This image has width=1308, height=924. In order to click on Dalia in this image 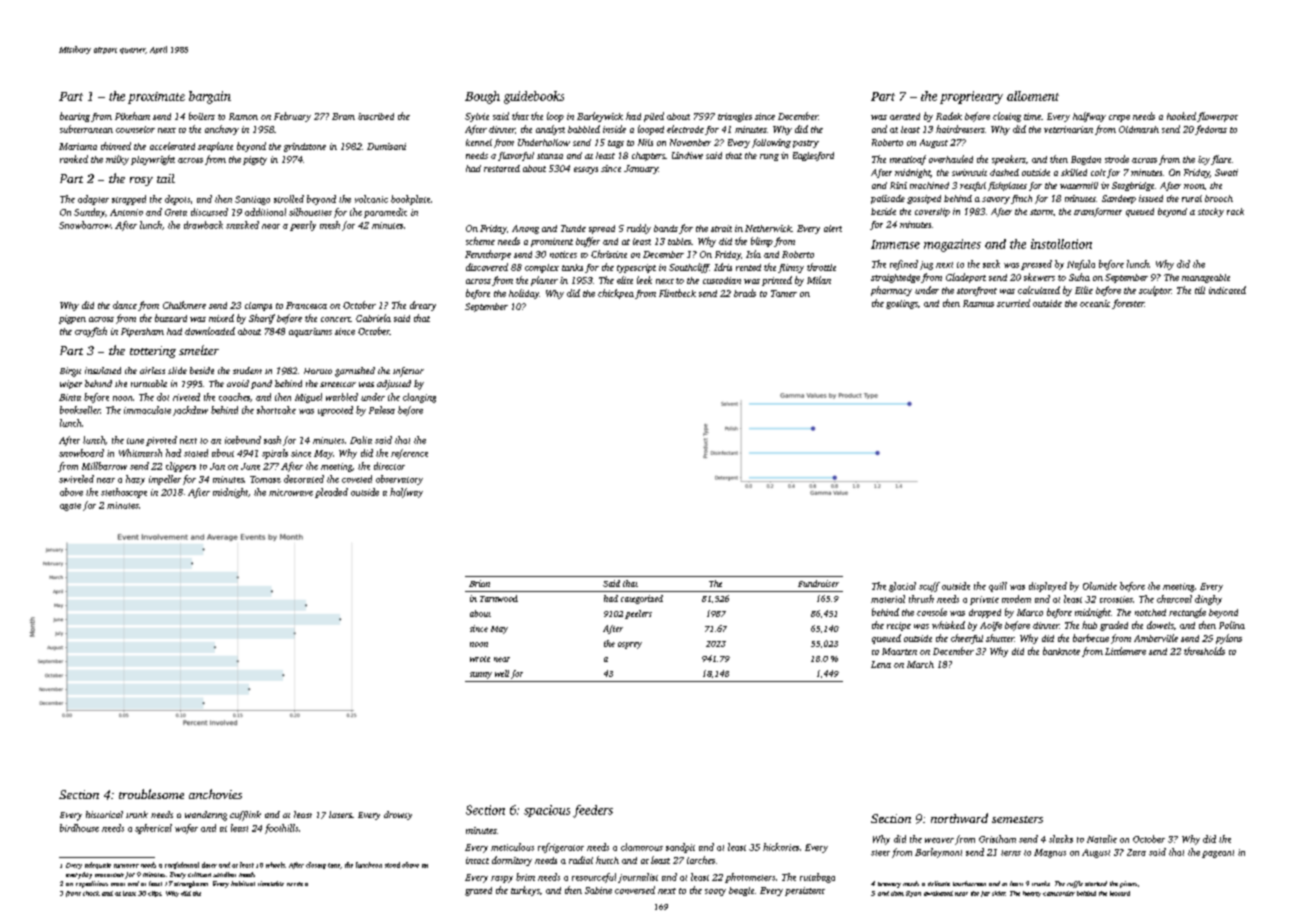, I will do `click(361, 440)`.
